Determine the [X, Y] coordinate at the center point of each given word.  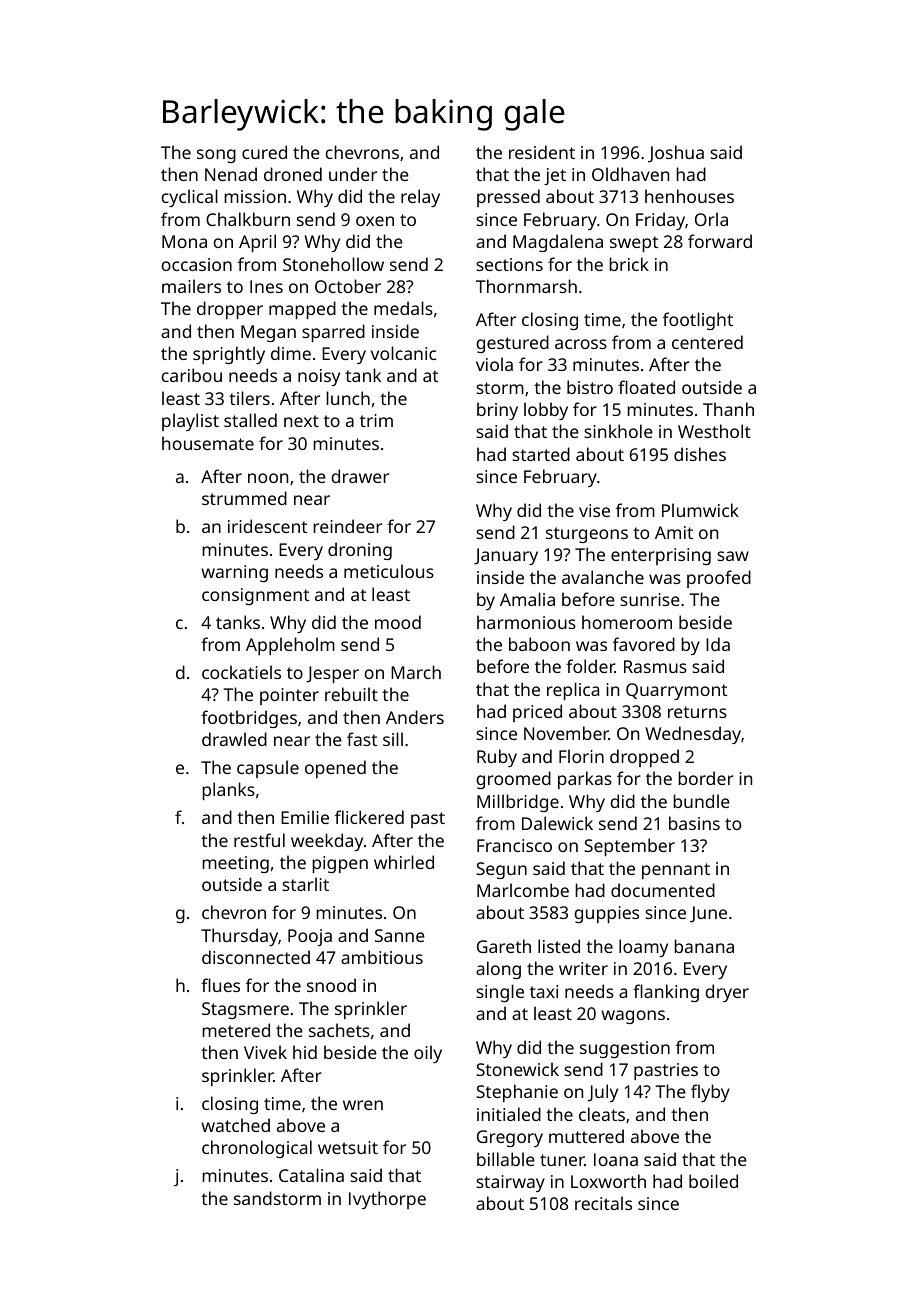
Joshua [676, 154]
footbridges [249, 719]
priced [537, 713]
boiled [713, 1181]
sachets [339, 1030]
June [708, 914]
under [353, 174]
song [216, 156]
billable [506, 1159]
